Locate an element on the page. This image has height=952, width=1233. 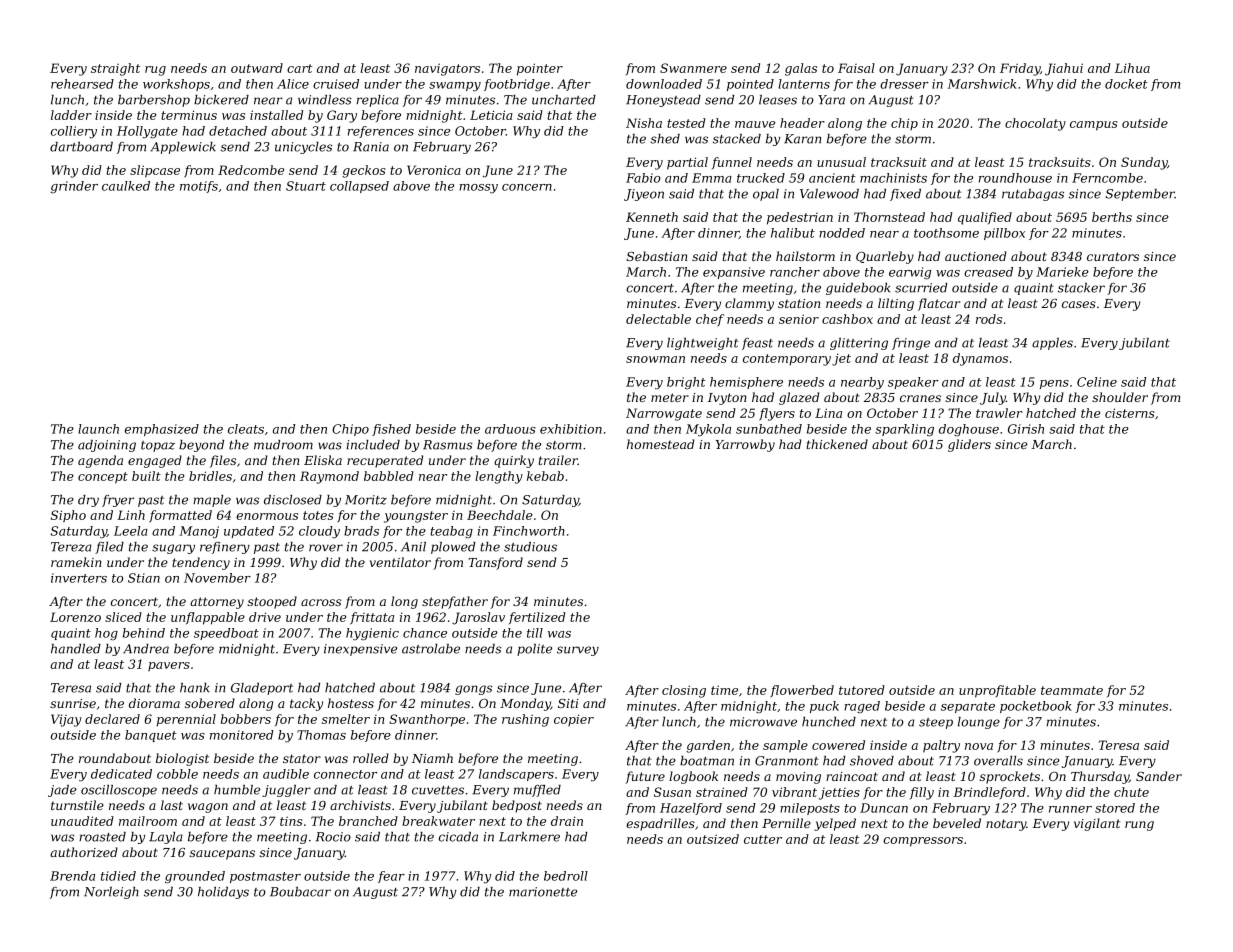
berths is located at coordinates (1112, 217).
